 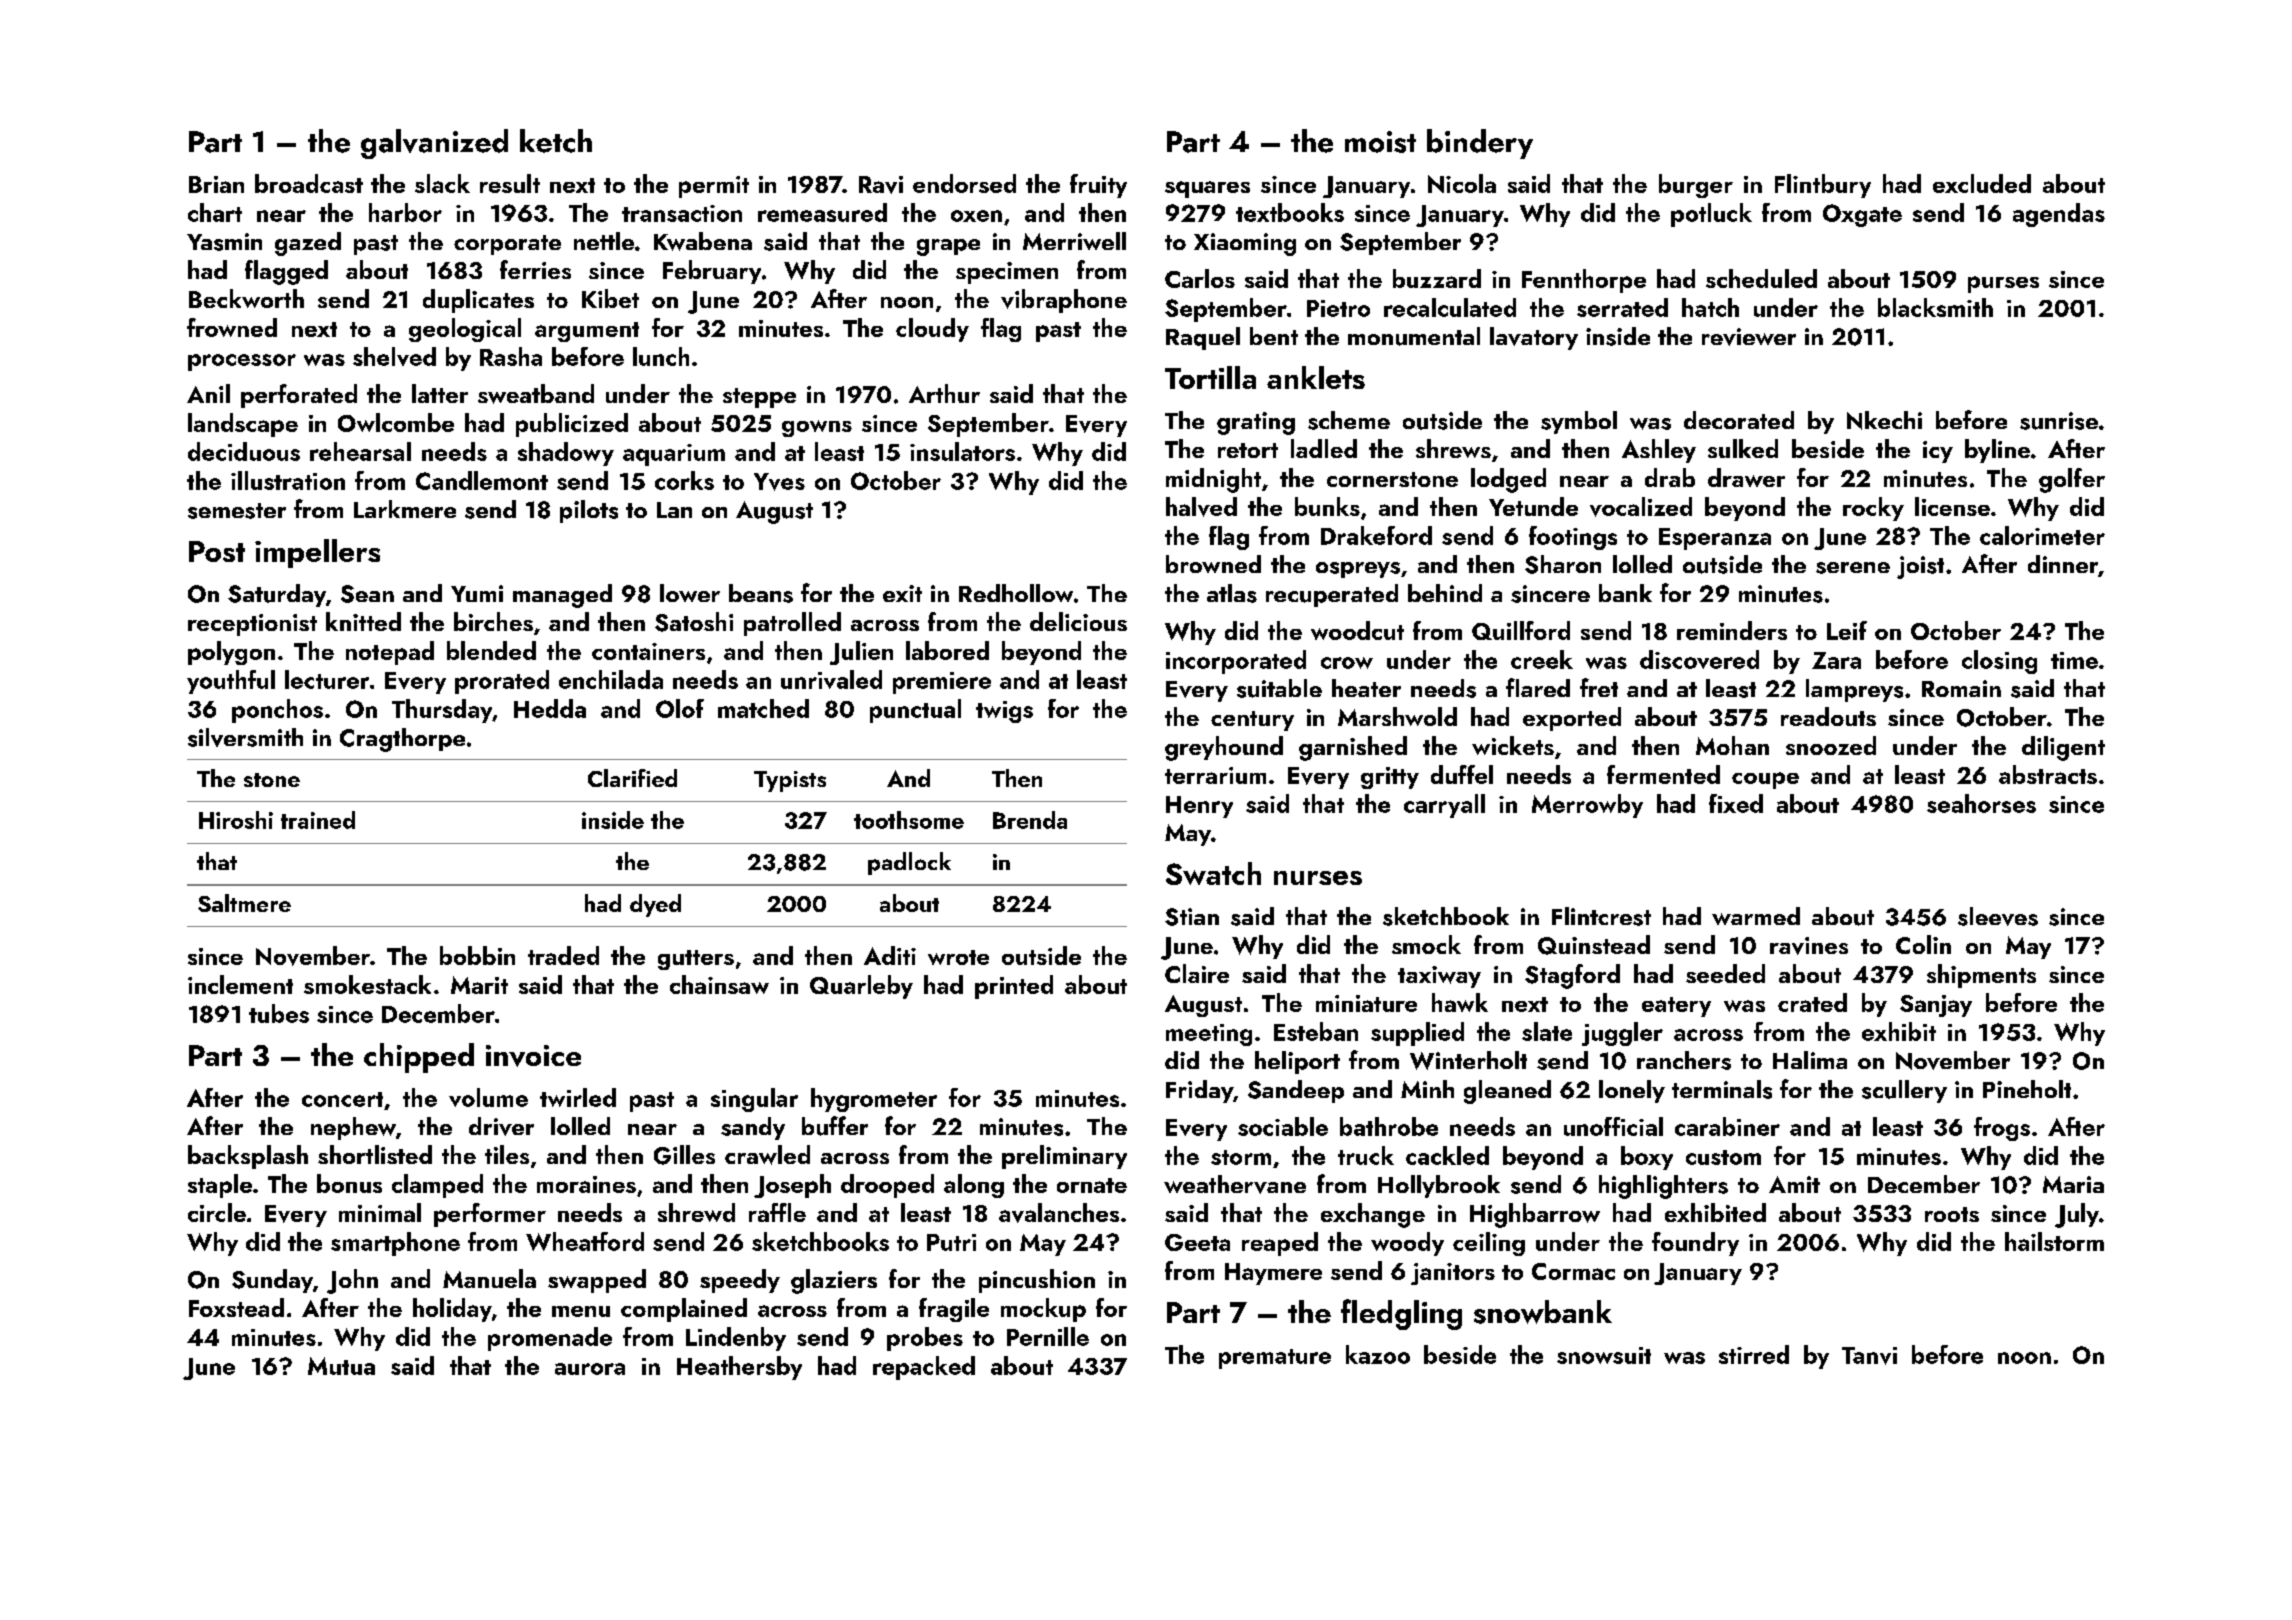 I want to click on Friday, so click(x=1199, y=1091).
